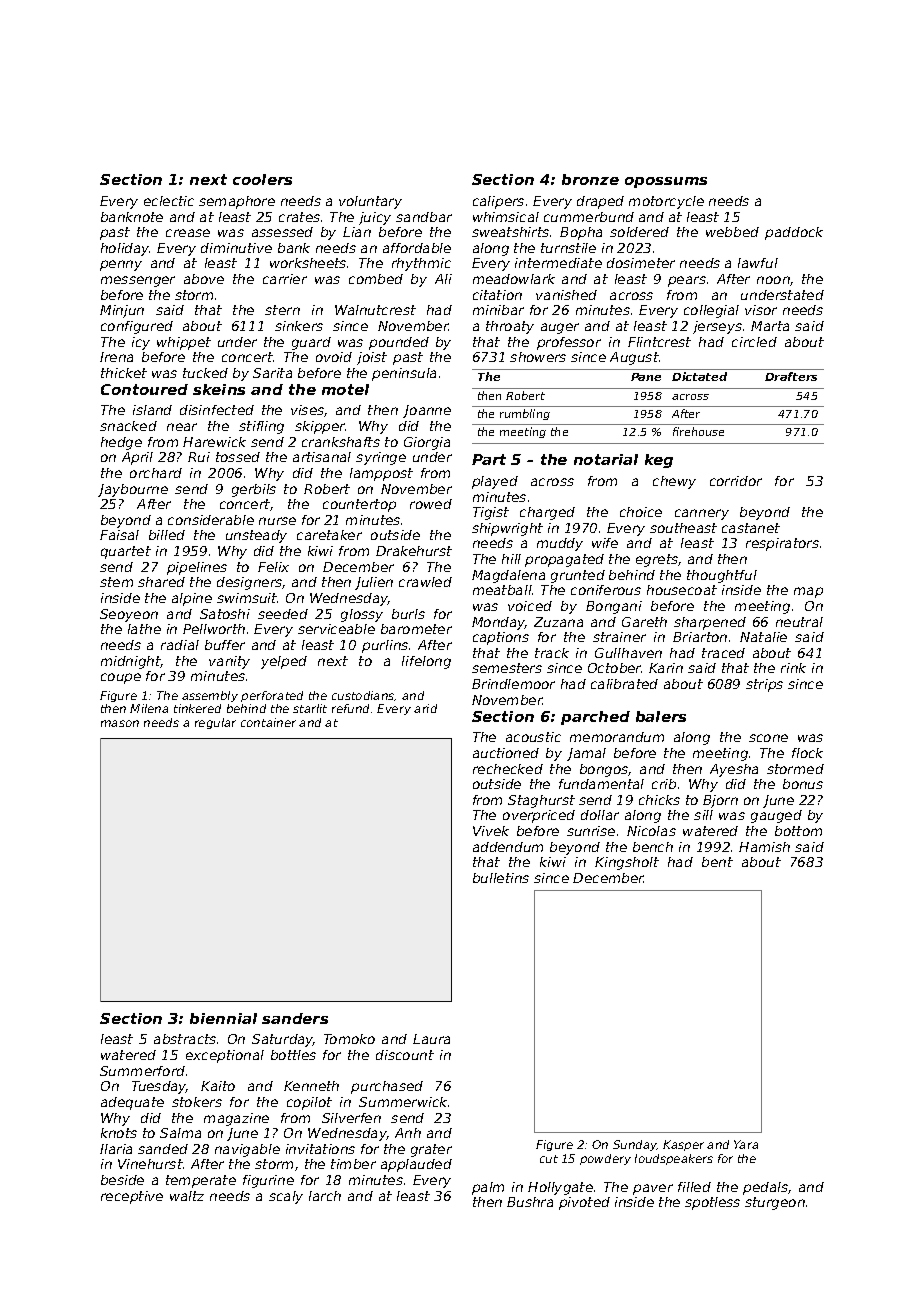 Image resolution: width=924 pixels, height=1308 pixels. Describe the element at coordinates (564, 560) in the document. I see `propagated` at that location.
